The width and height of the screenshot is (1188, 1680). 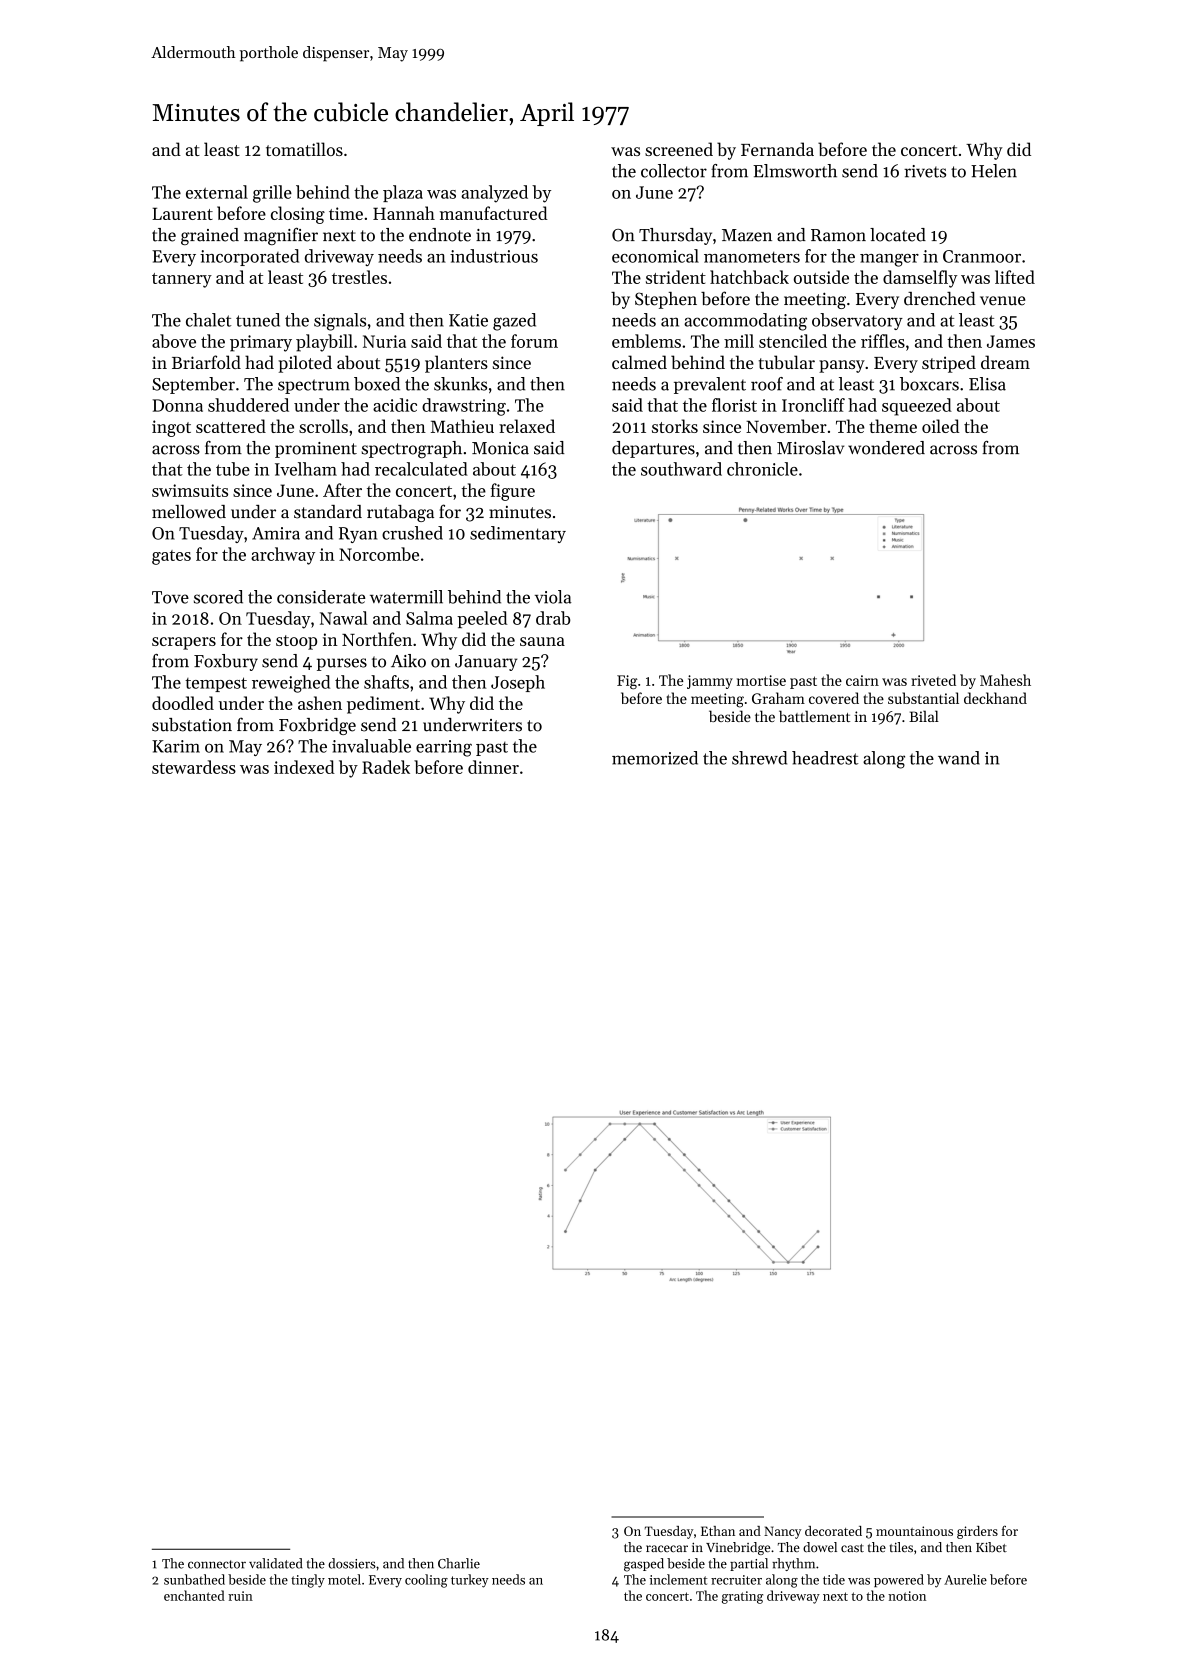 I want to click on Ethan, so click(x=718, y=1531).
